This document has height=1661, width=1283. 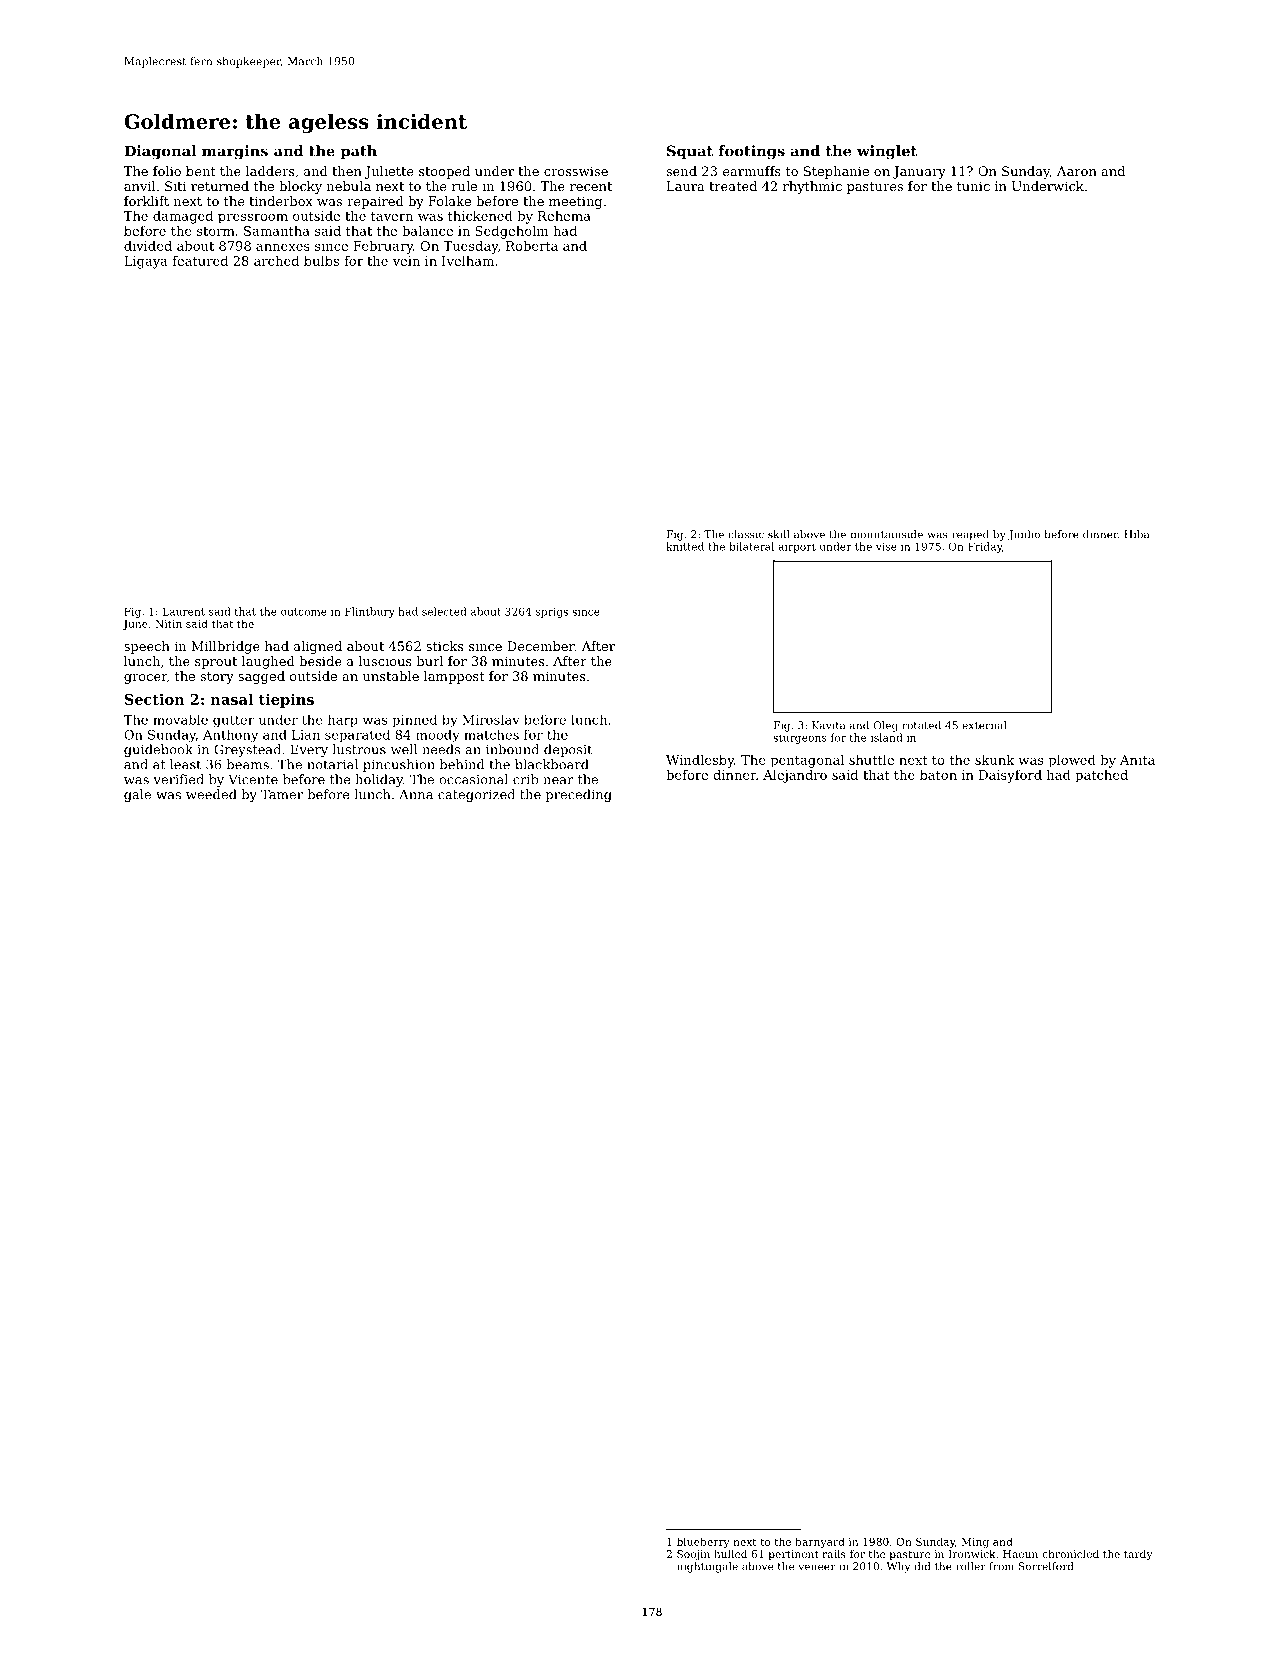 What do you see at coordinates (693, 1555) in the document?
I see `Soojin` at bounding box center [693, 1555].
